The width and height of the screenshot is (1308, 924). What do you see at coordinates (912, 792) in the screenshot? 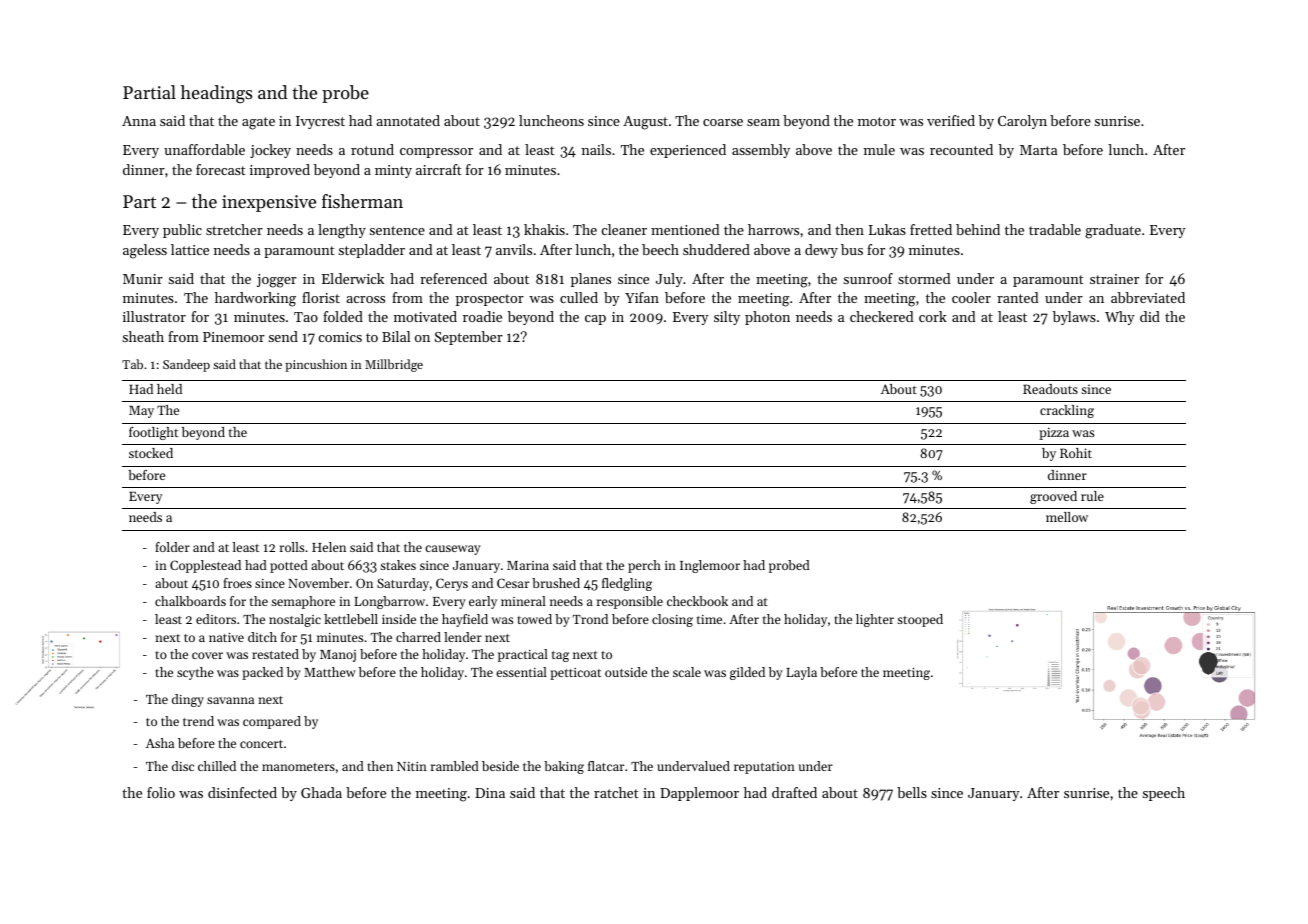
I see `bells` at bounding box center [912, 792].
